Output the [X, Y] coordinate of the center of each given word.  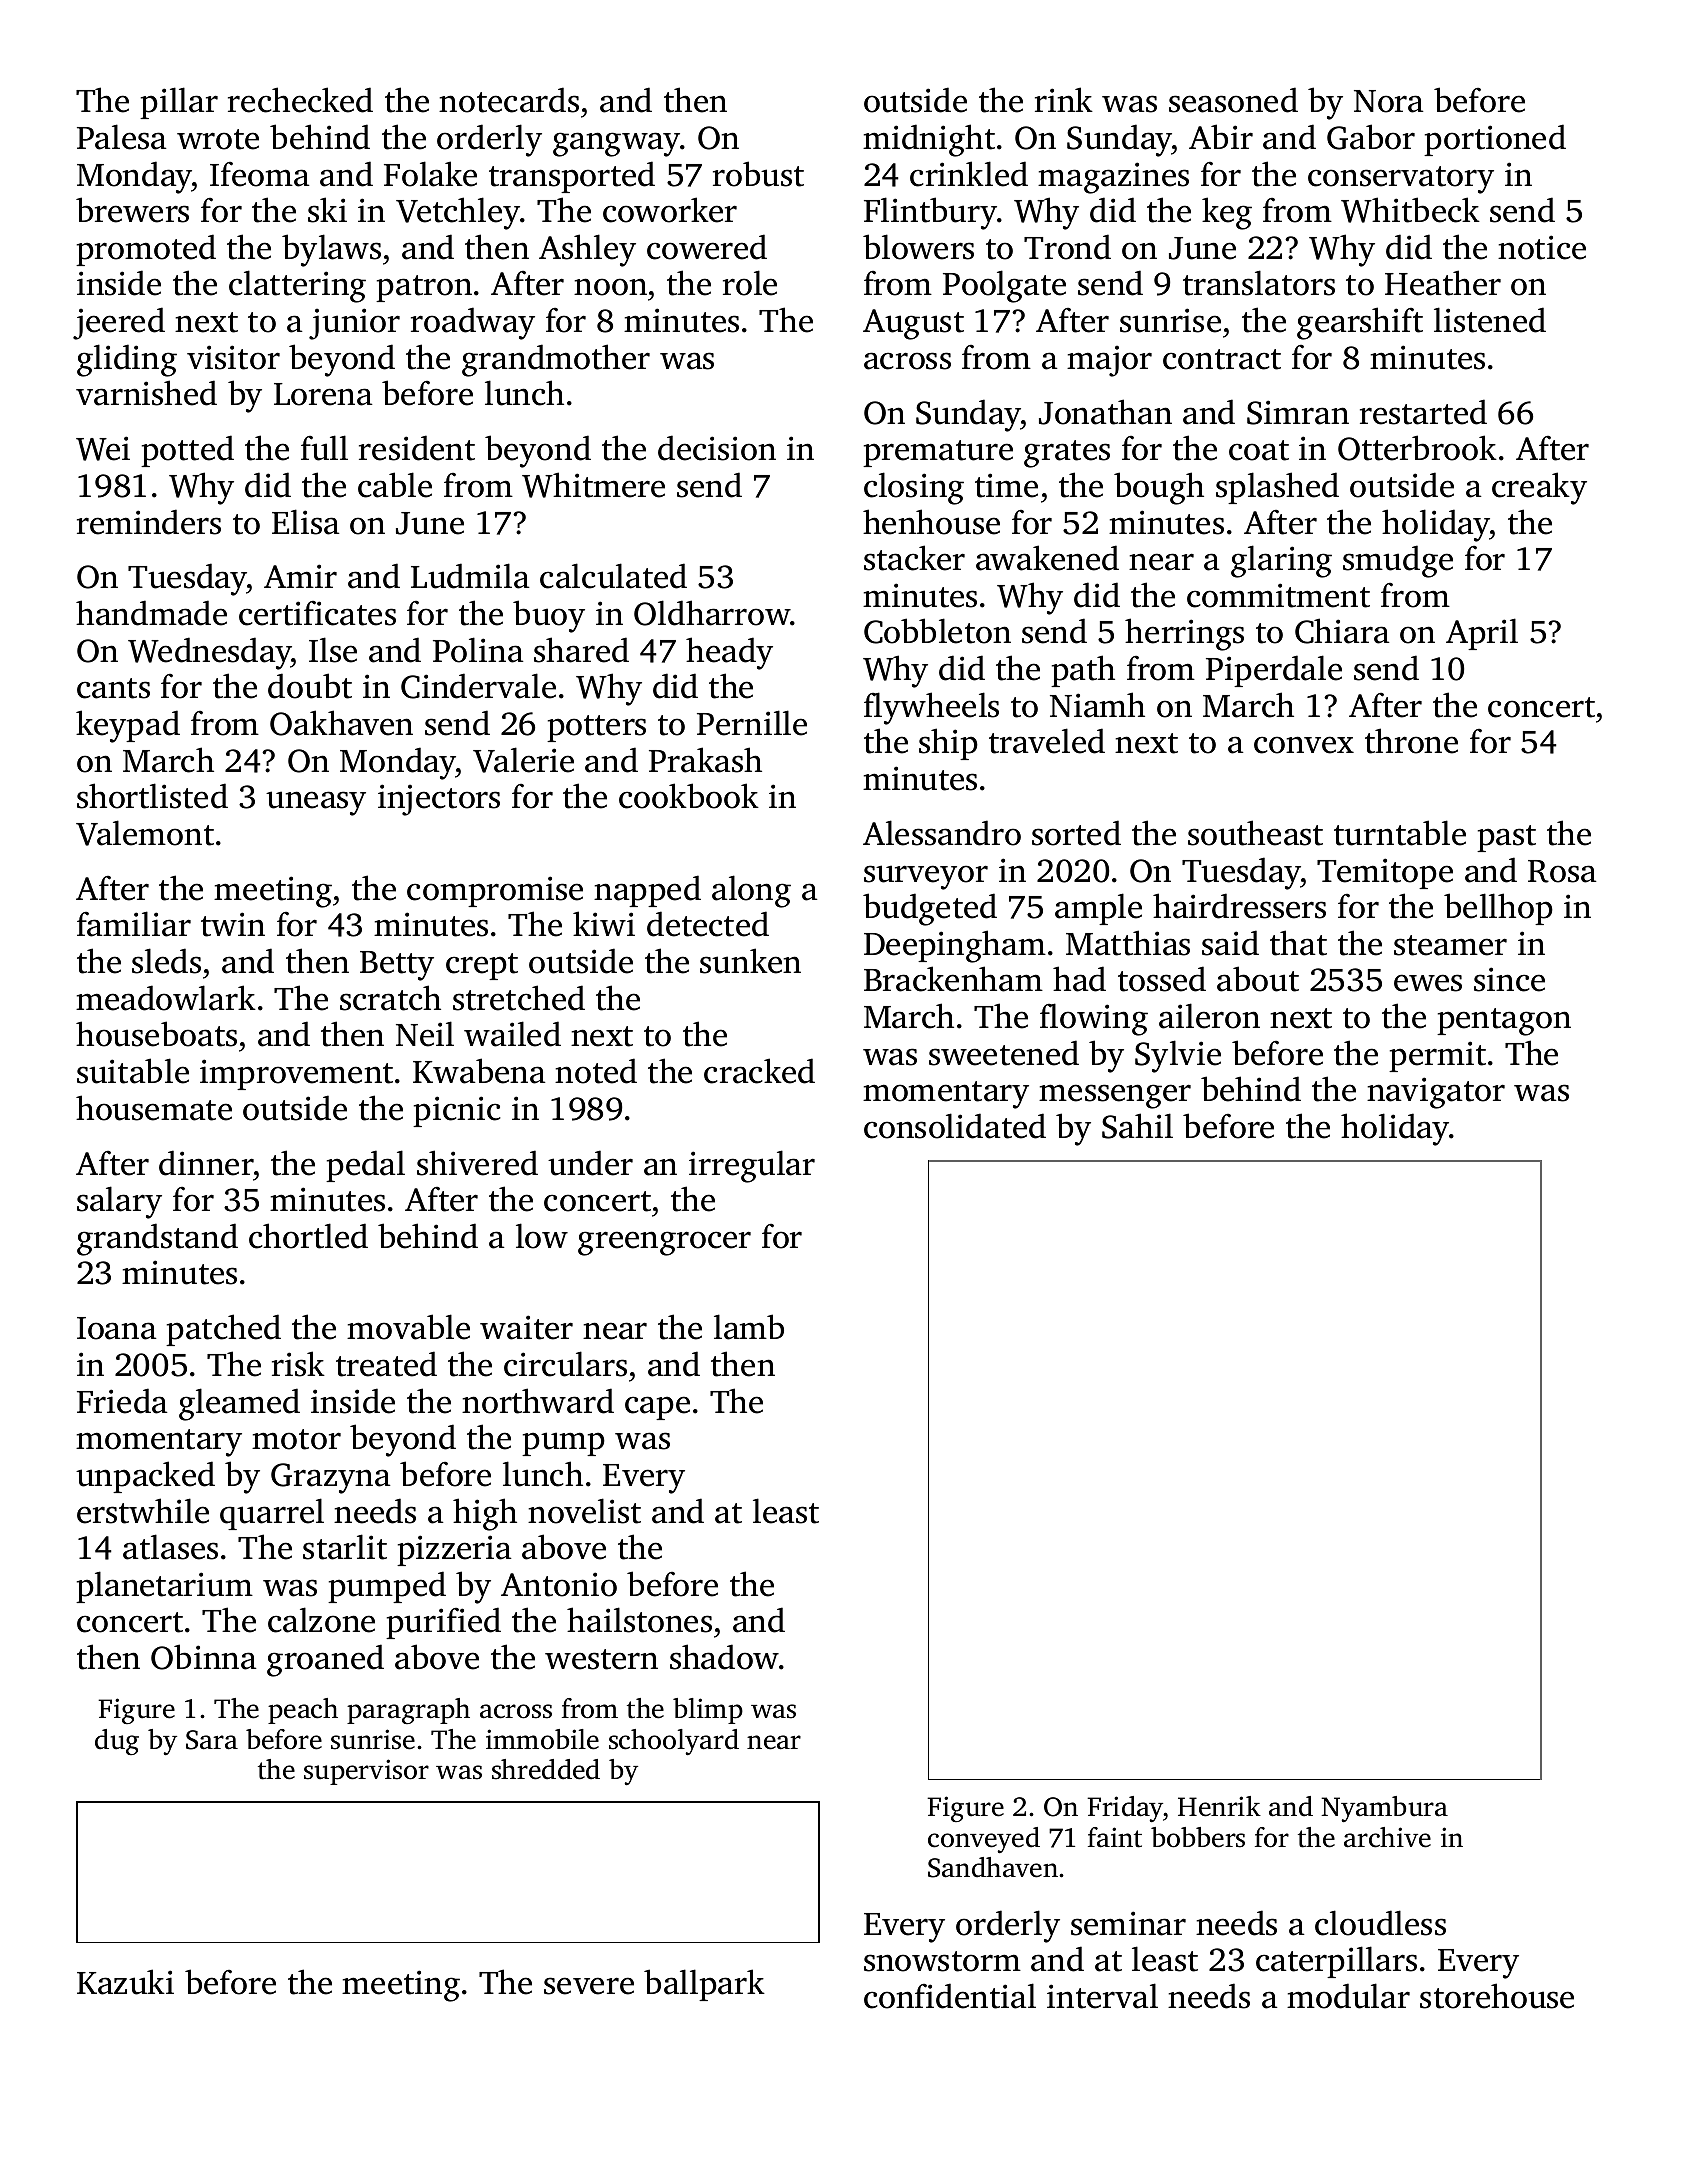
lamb [749, 1327]
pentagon [1504, 1022]
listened [1490, 320]
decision [717, 448]
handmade [151, 613]
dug [117, 1742]
